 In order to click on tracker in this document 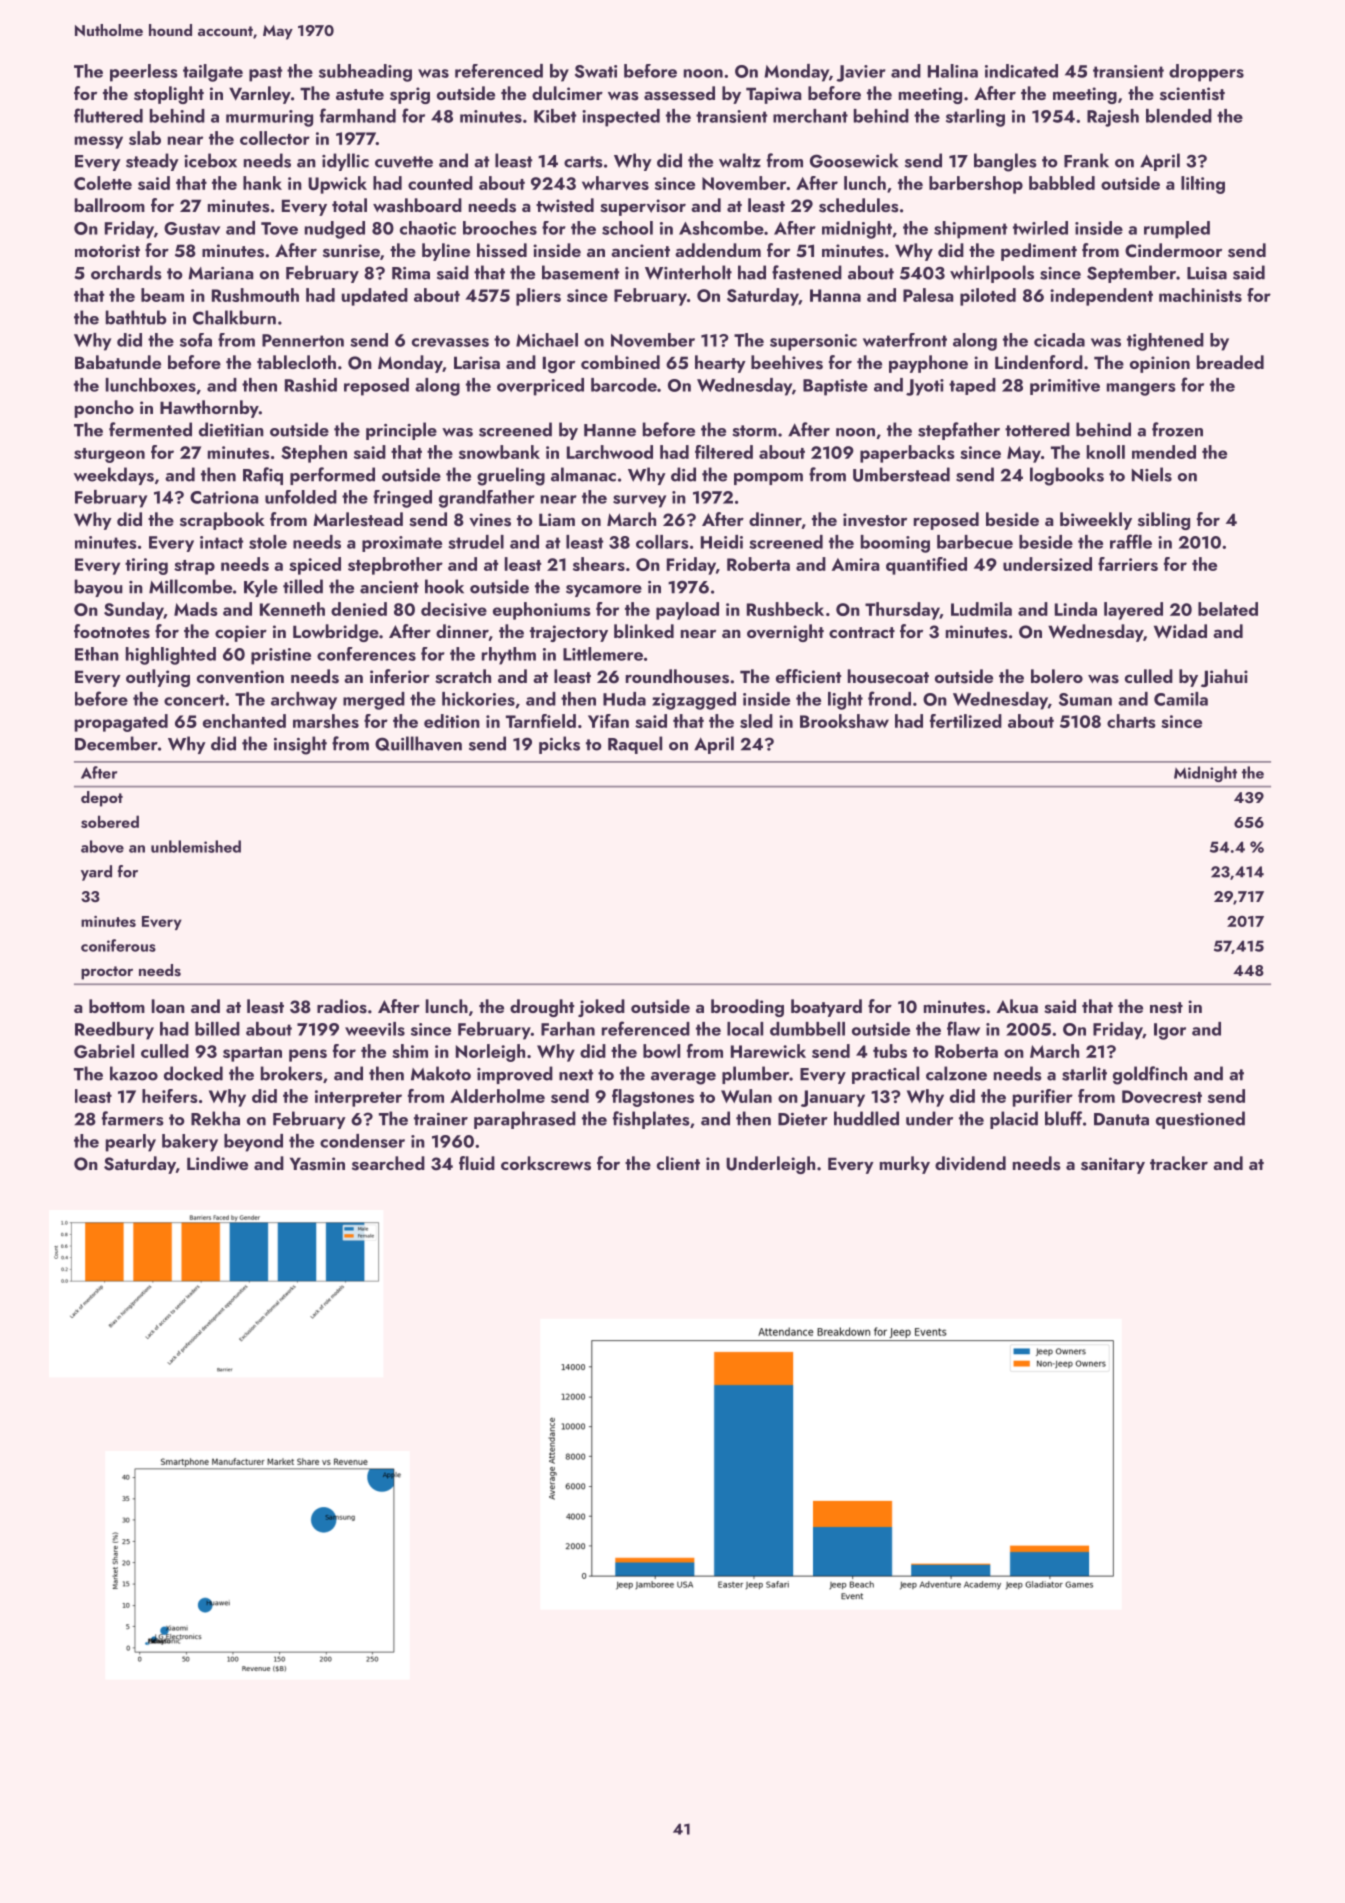, I will do `click(1179, 1163)`.
